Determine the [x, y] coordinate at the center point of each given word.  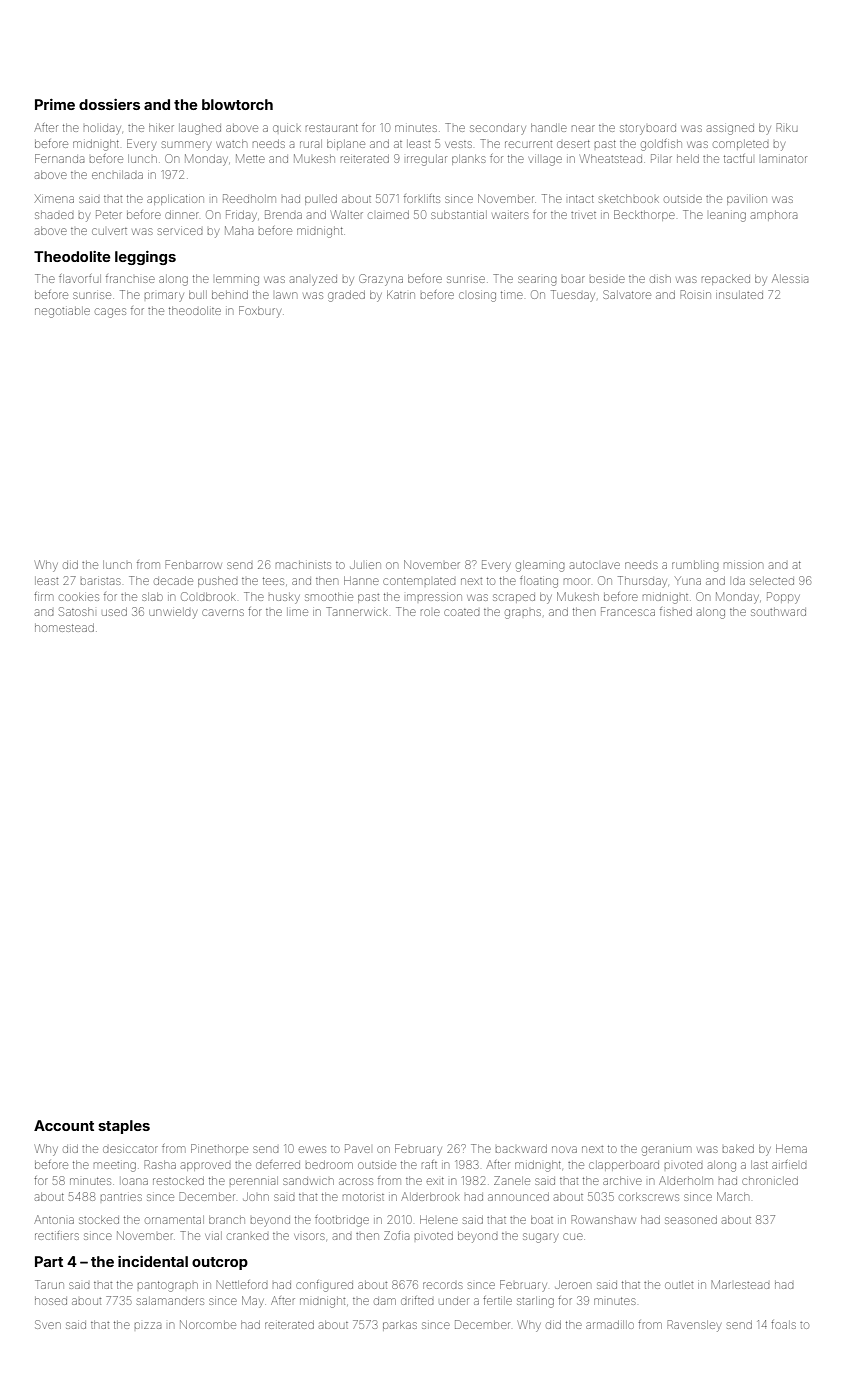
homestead [64, 628]
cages [110, 313]
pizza [148, 1325]
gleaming [540, 566]
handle [549, 128]
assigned [730, 130]
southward [778, 612]
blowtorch [237, 104]
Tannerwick [357, 611]
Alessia [790, 278]
